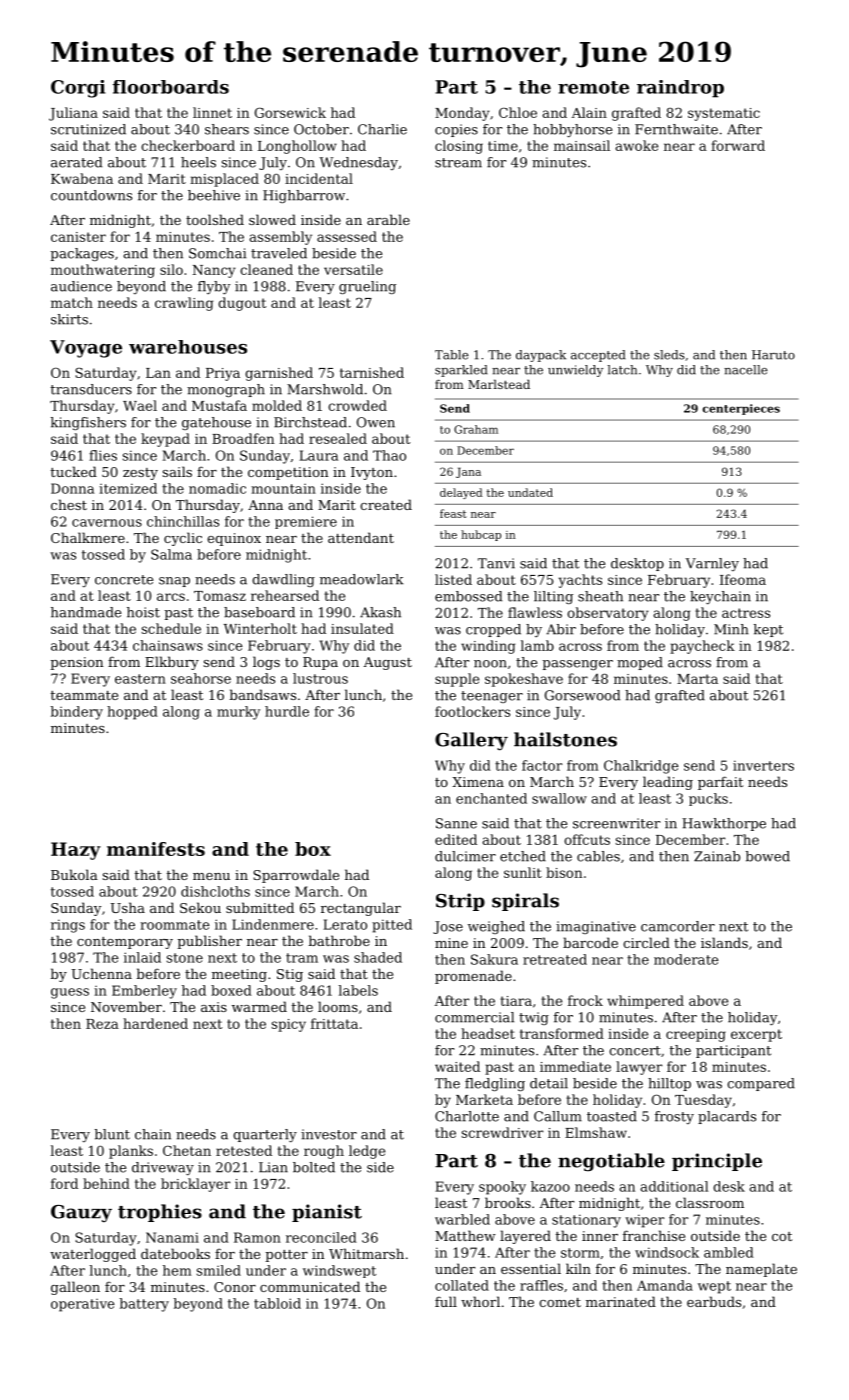 The height and width of the screenshot is (1400, 849). Describe the element at coordinates (265, 1135) in the screenshot. I see `quarterly` at that location.
